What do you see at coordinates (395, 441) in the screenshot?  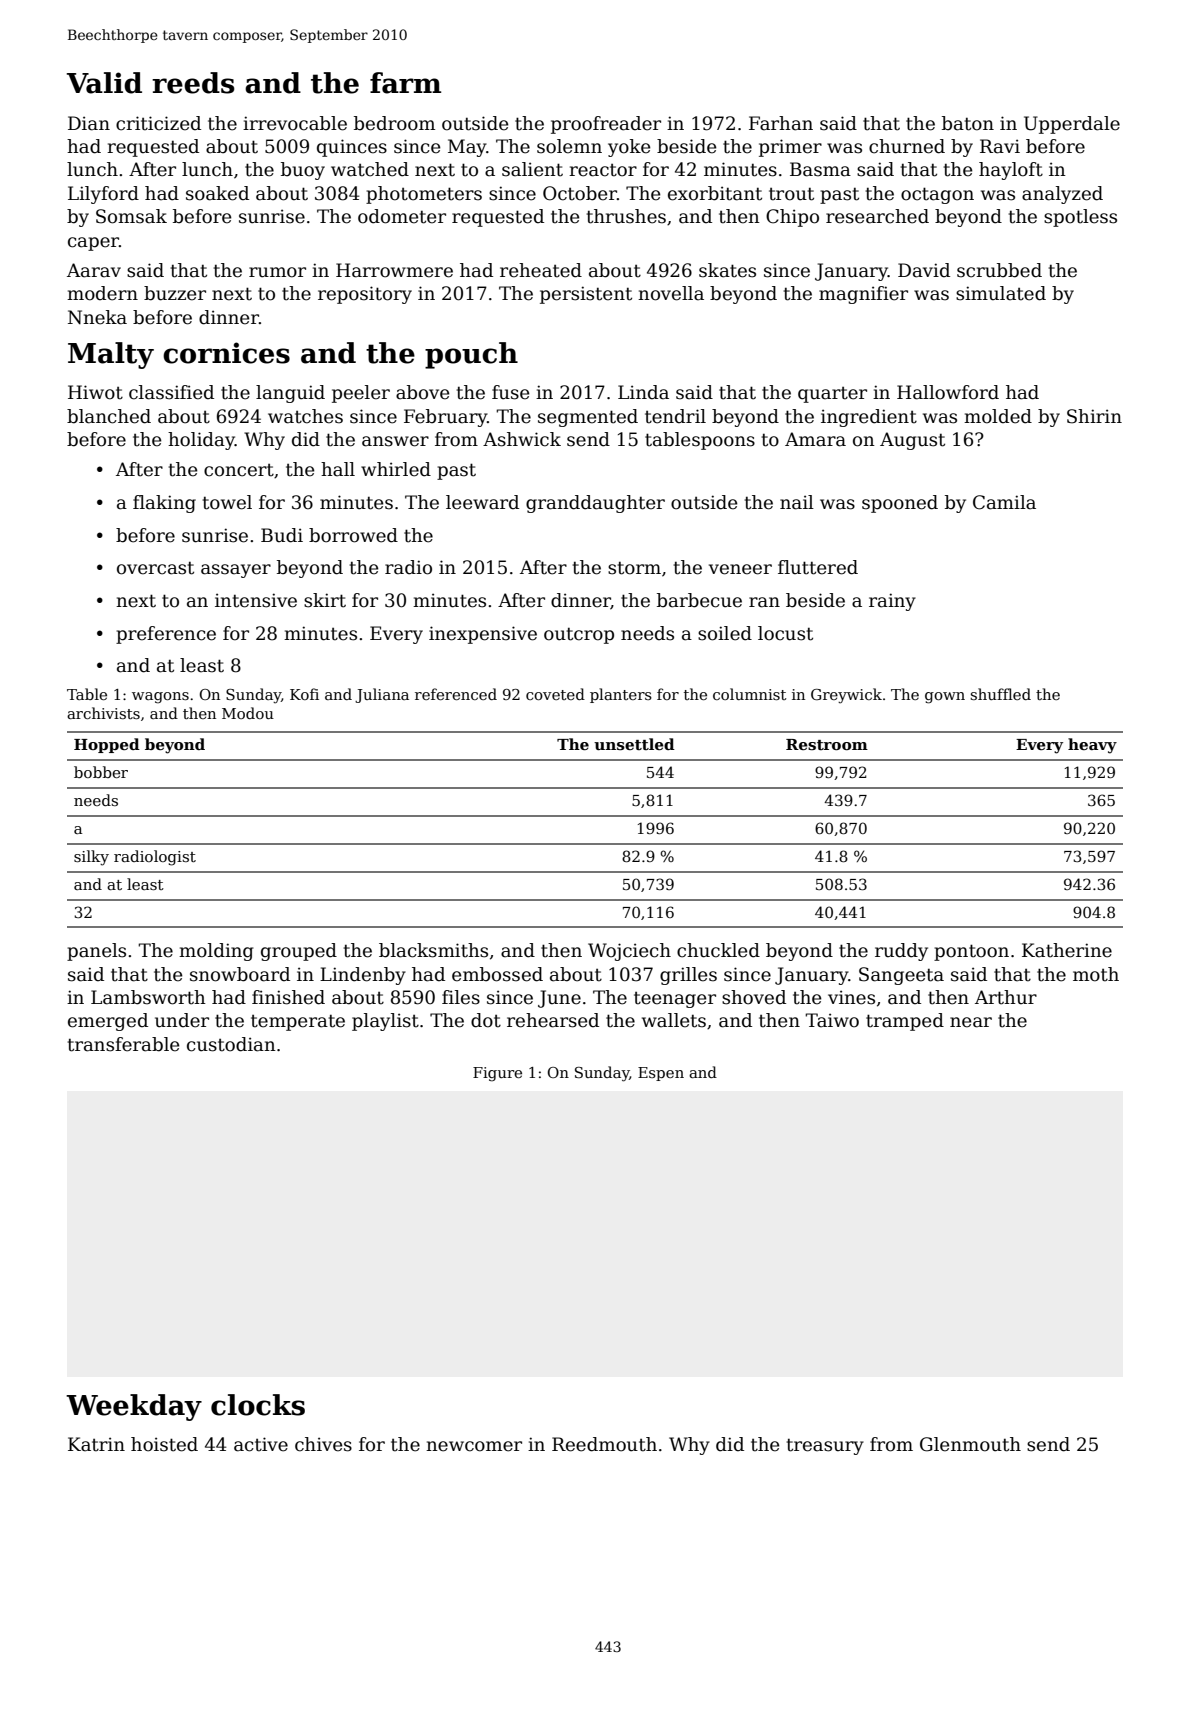 I see `answer` at bounding box center [395, 441].
